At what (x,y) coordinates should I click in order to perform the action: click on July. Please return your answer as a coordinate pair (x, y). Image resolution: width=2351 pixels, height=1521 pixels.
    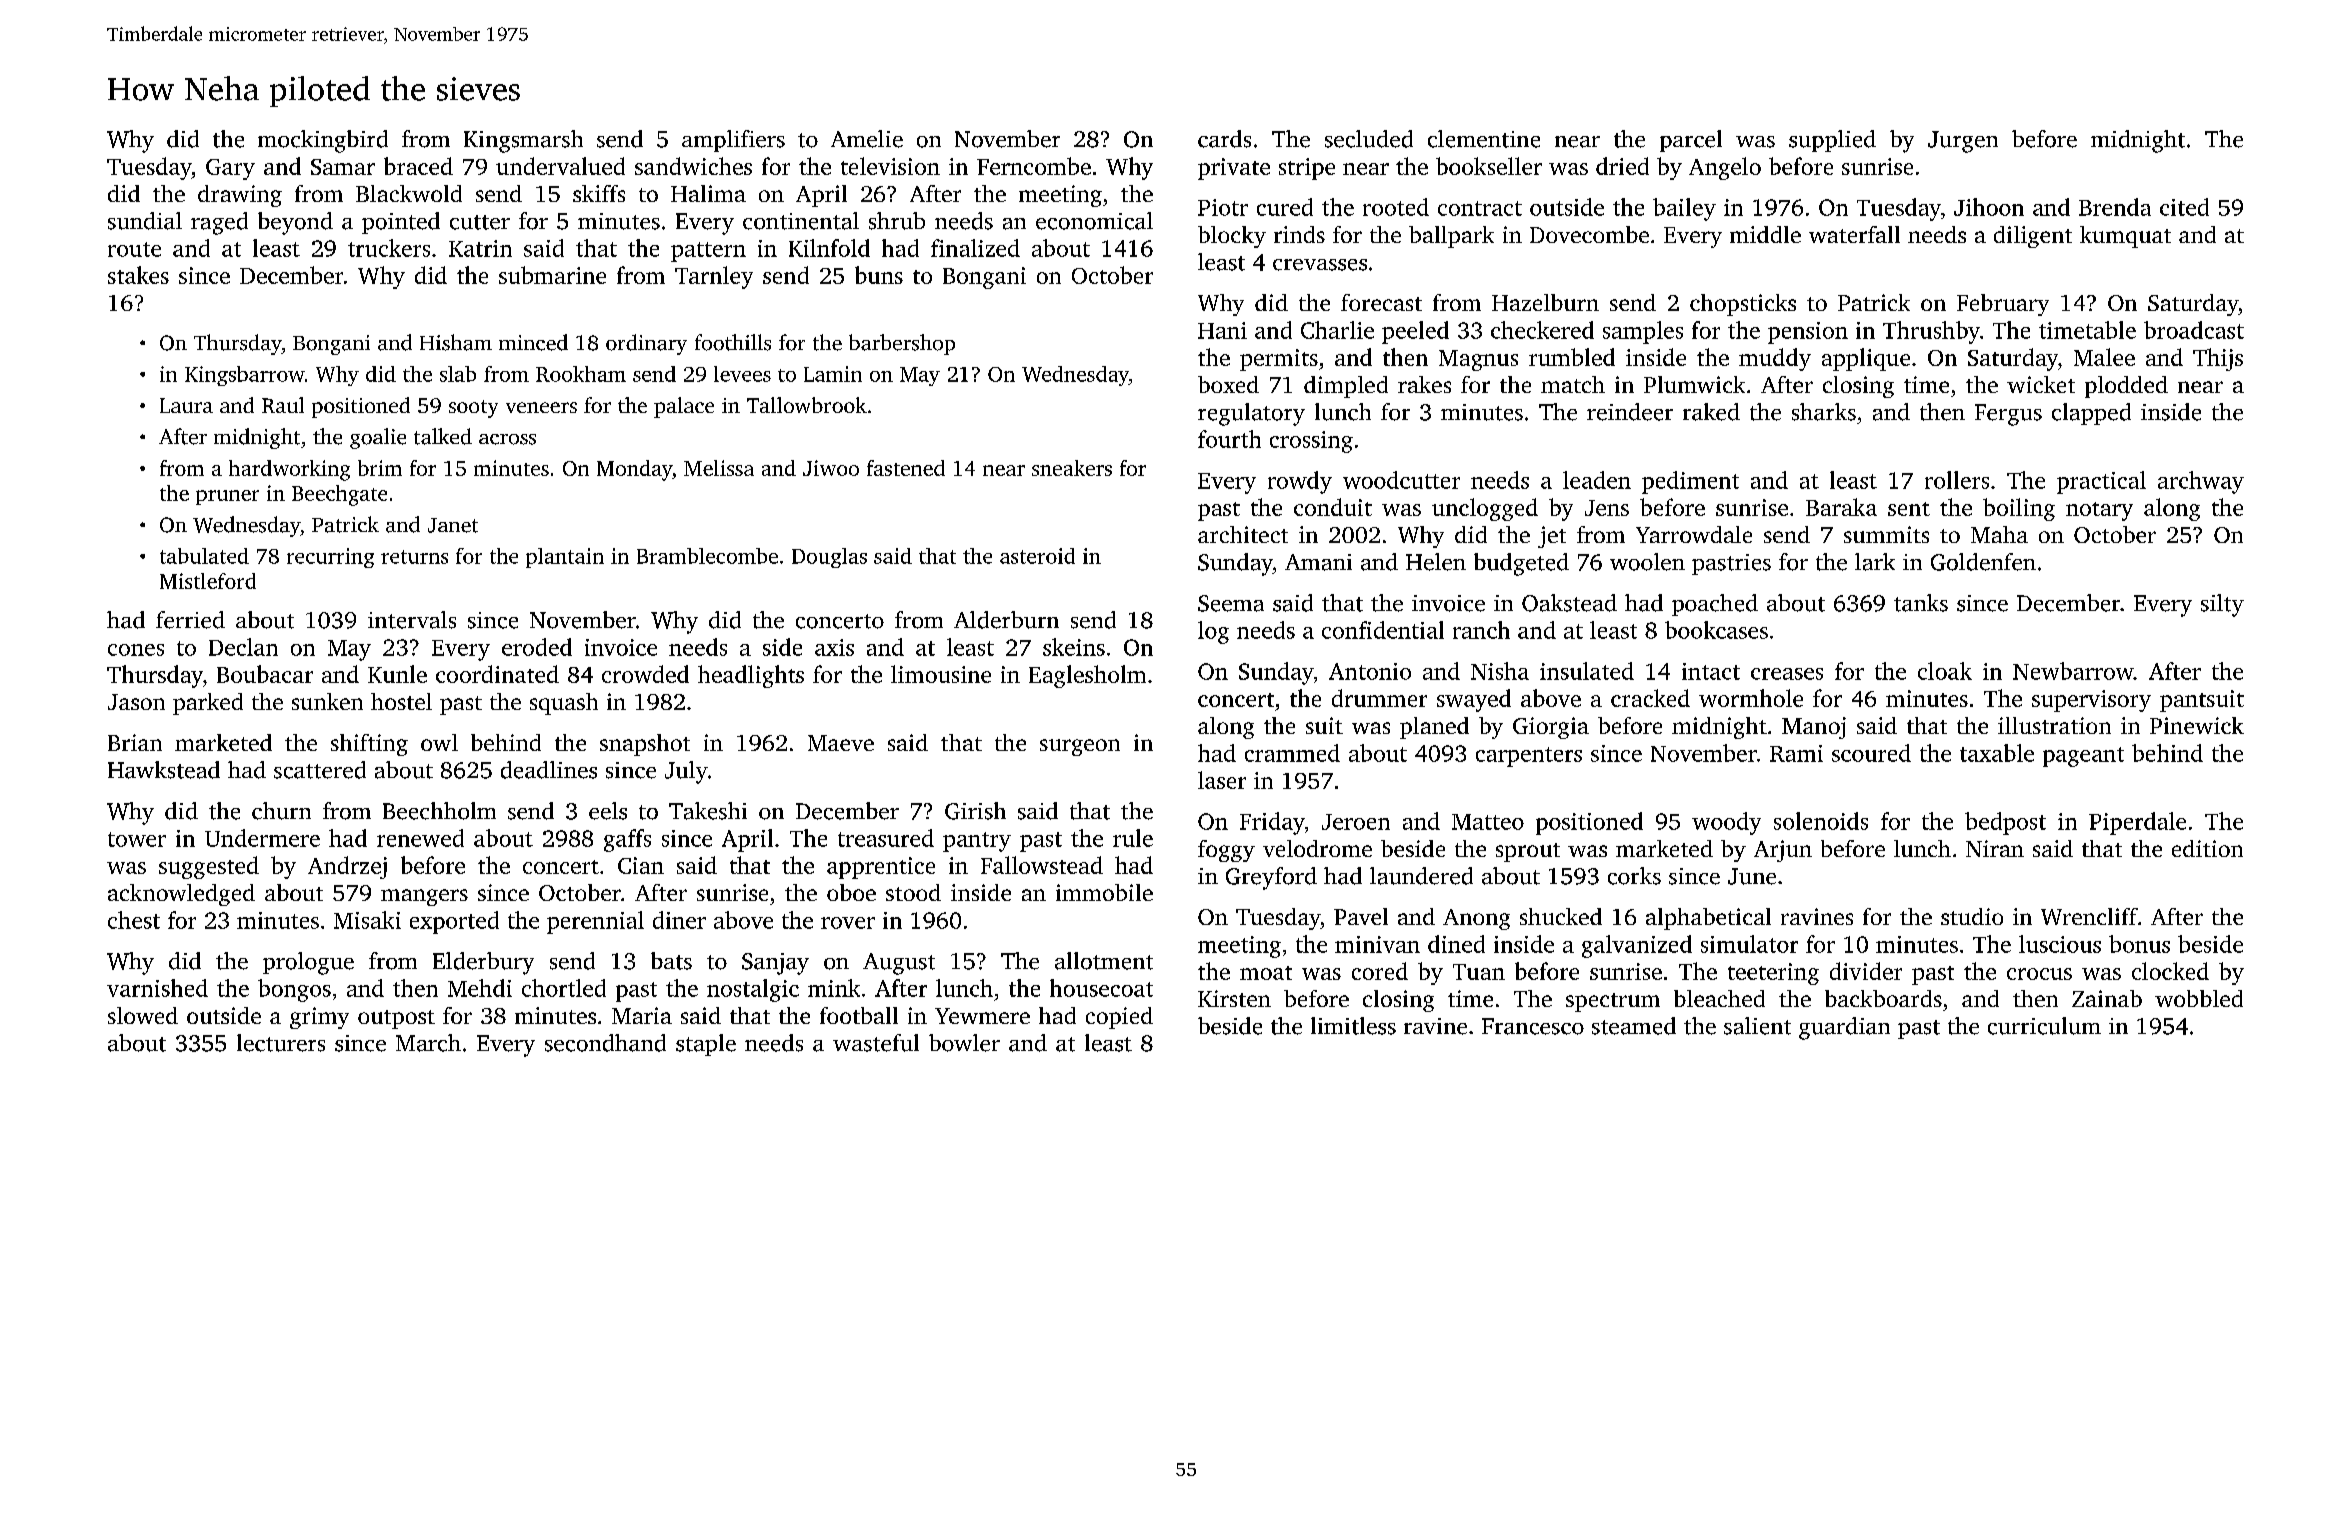
    Looking at the image, I should click on (686, 772).
